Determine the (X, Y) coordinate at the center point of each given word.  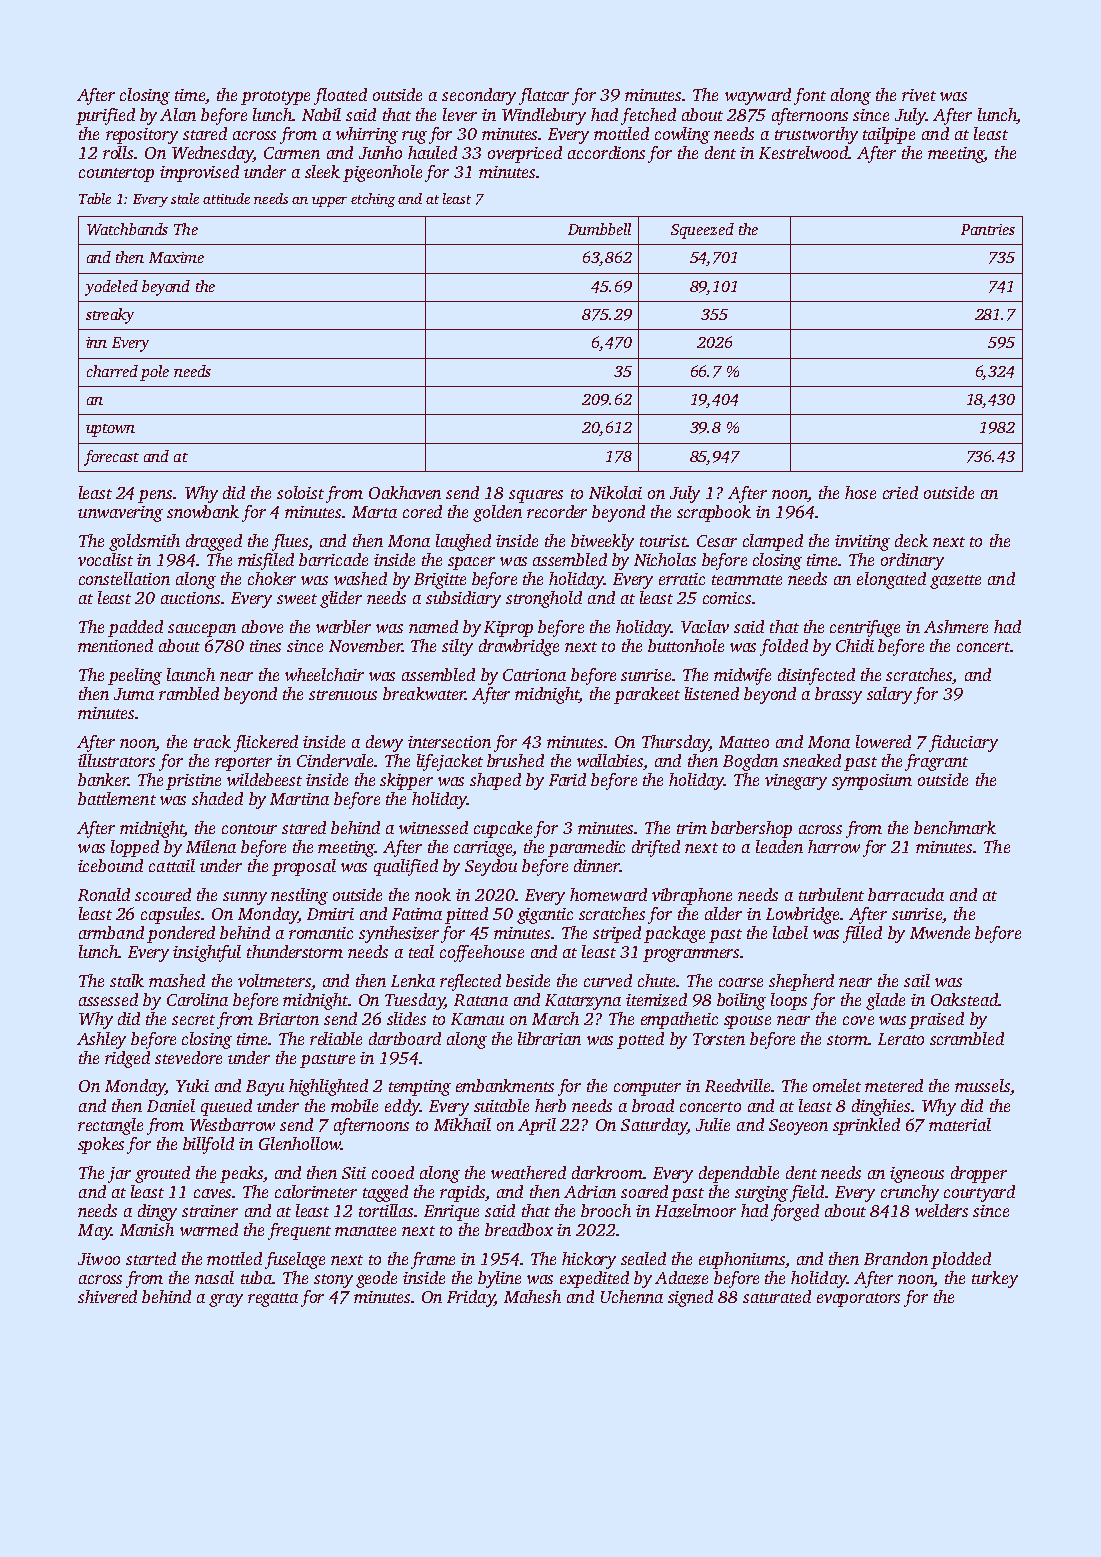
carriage (483, 849)
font (810, 96)
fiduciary (963, 743)
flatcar (544, 96)
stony (333, 1281)
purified (105, 116)
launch (191, 674)
